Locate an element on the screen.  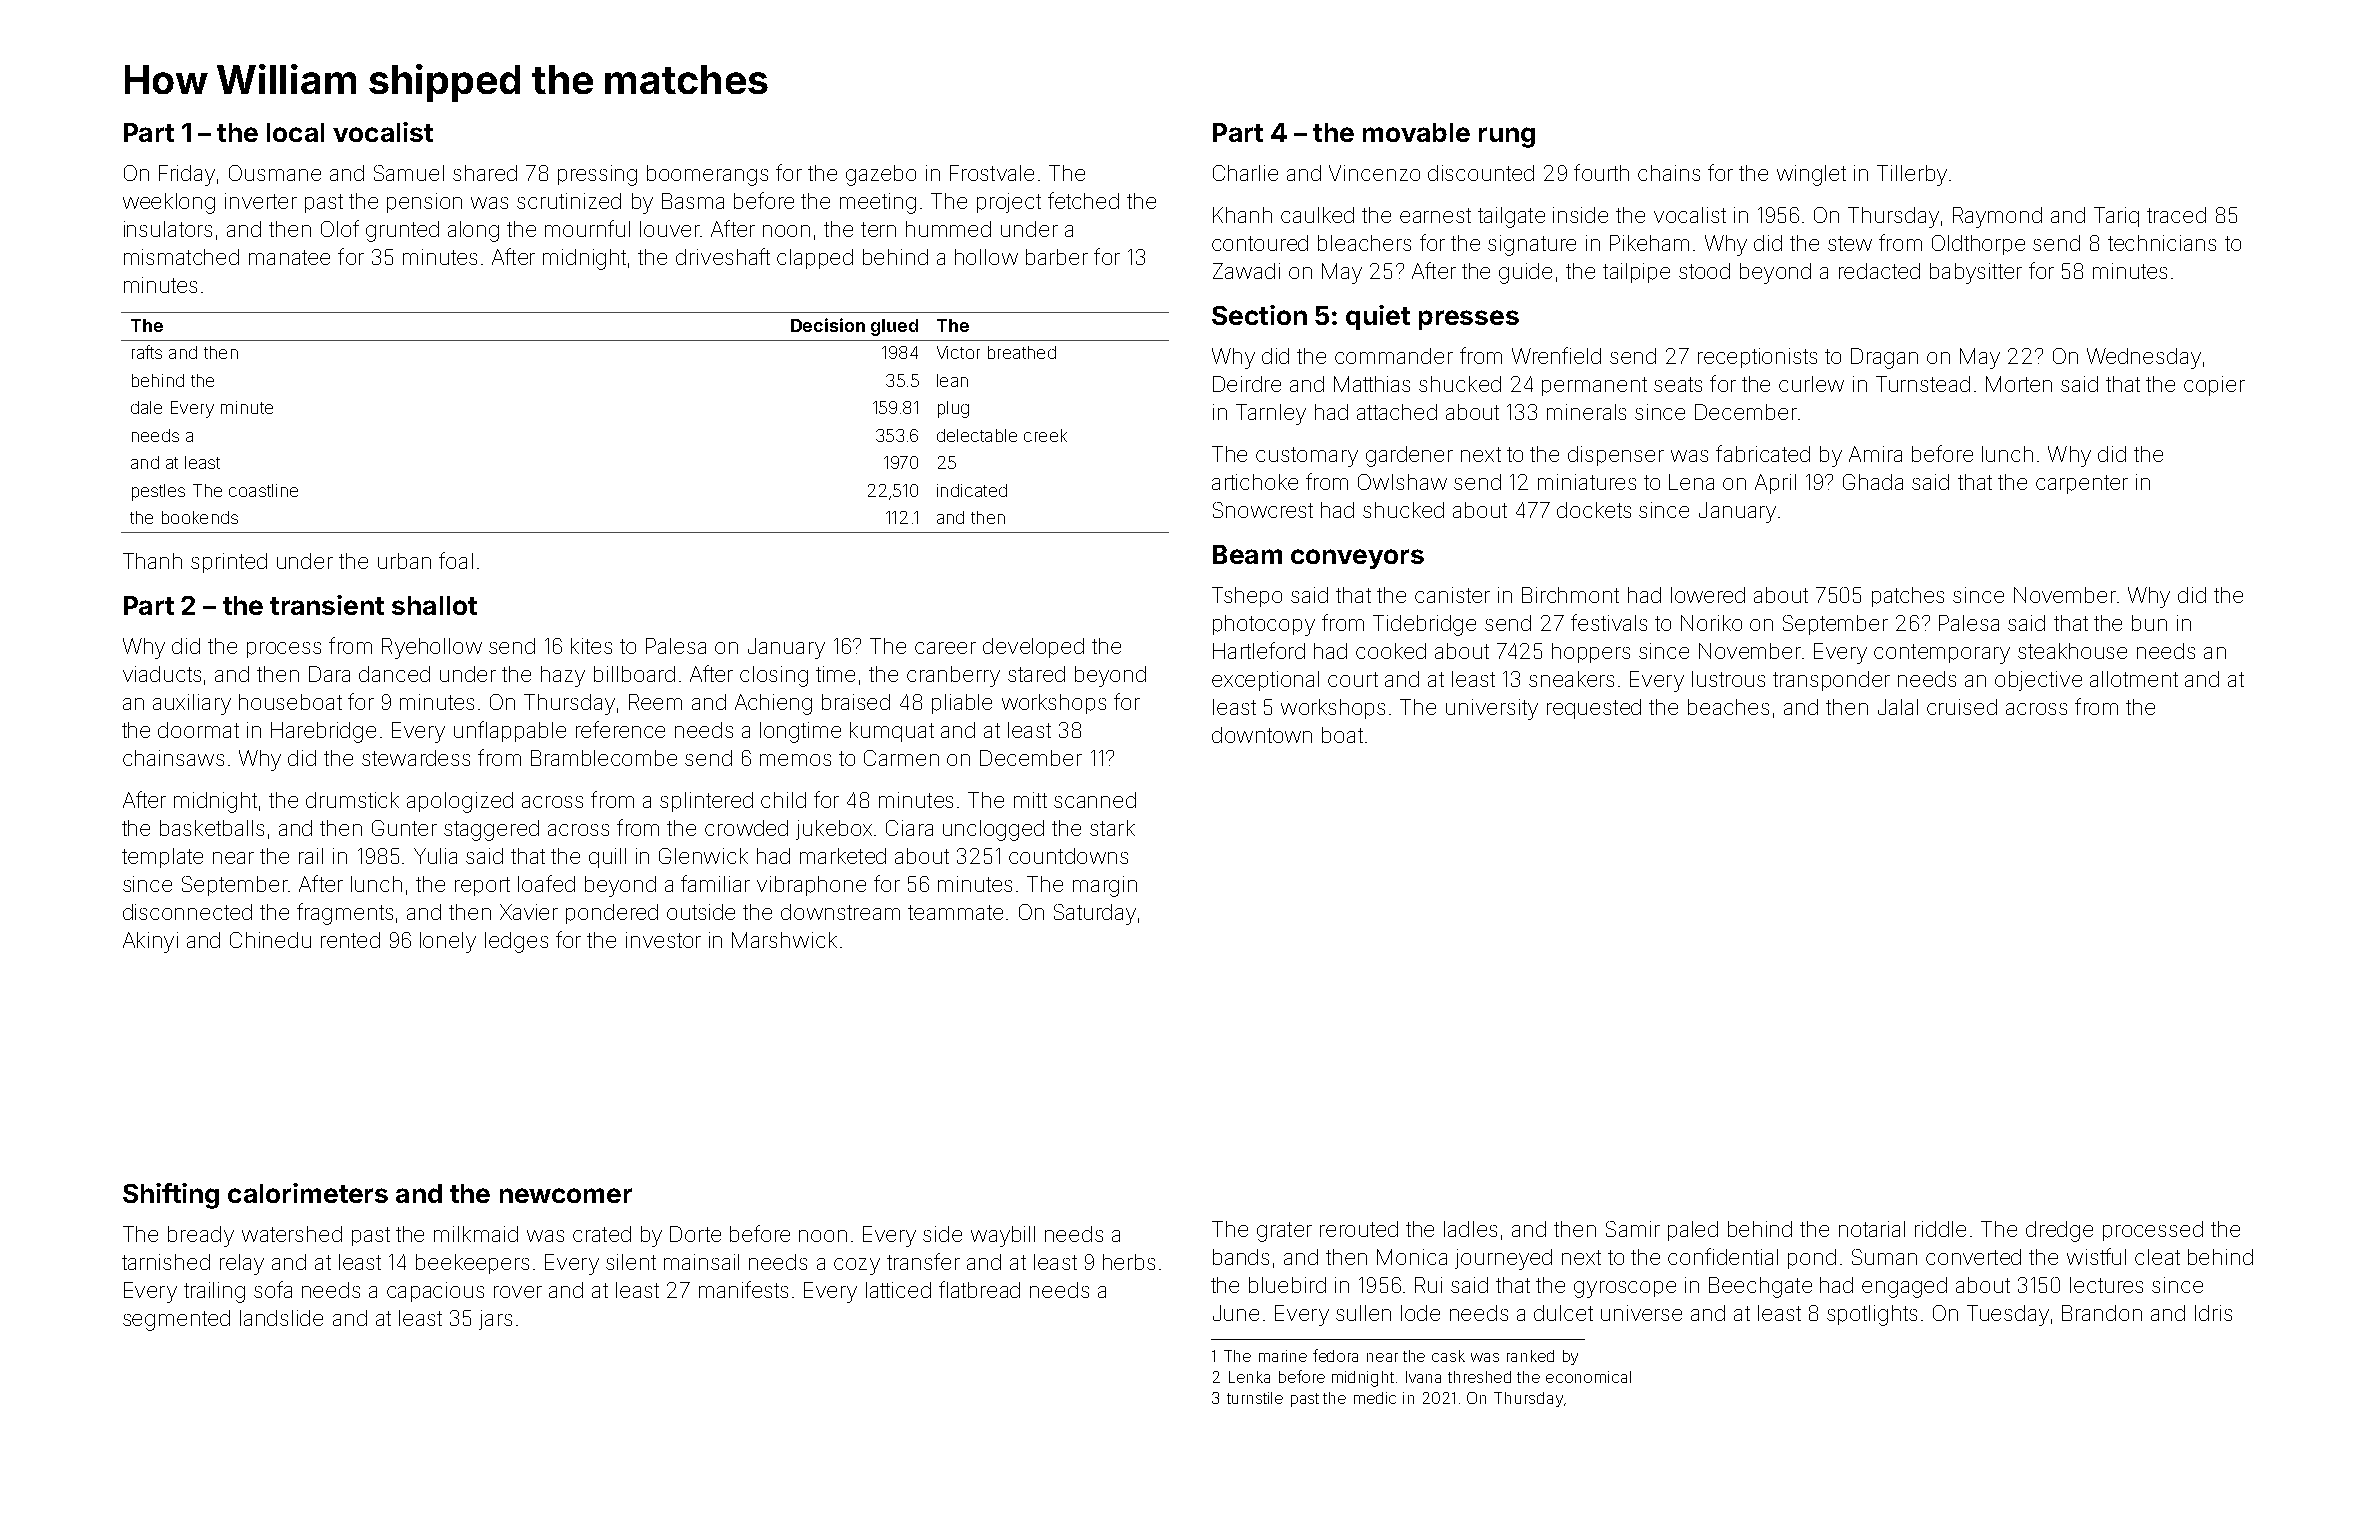
dredge is located at coordinates (2059, 1231).
